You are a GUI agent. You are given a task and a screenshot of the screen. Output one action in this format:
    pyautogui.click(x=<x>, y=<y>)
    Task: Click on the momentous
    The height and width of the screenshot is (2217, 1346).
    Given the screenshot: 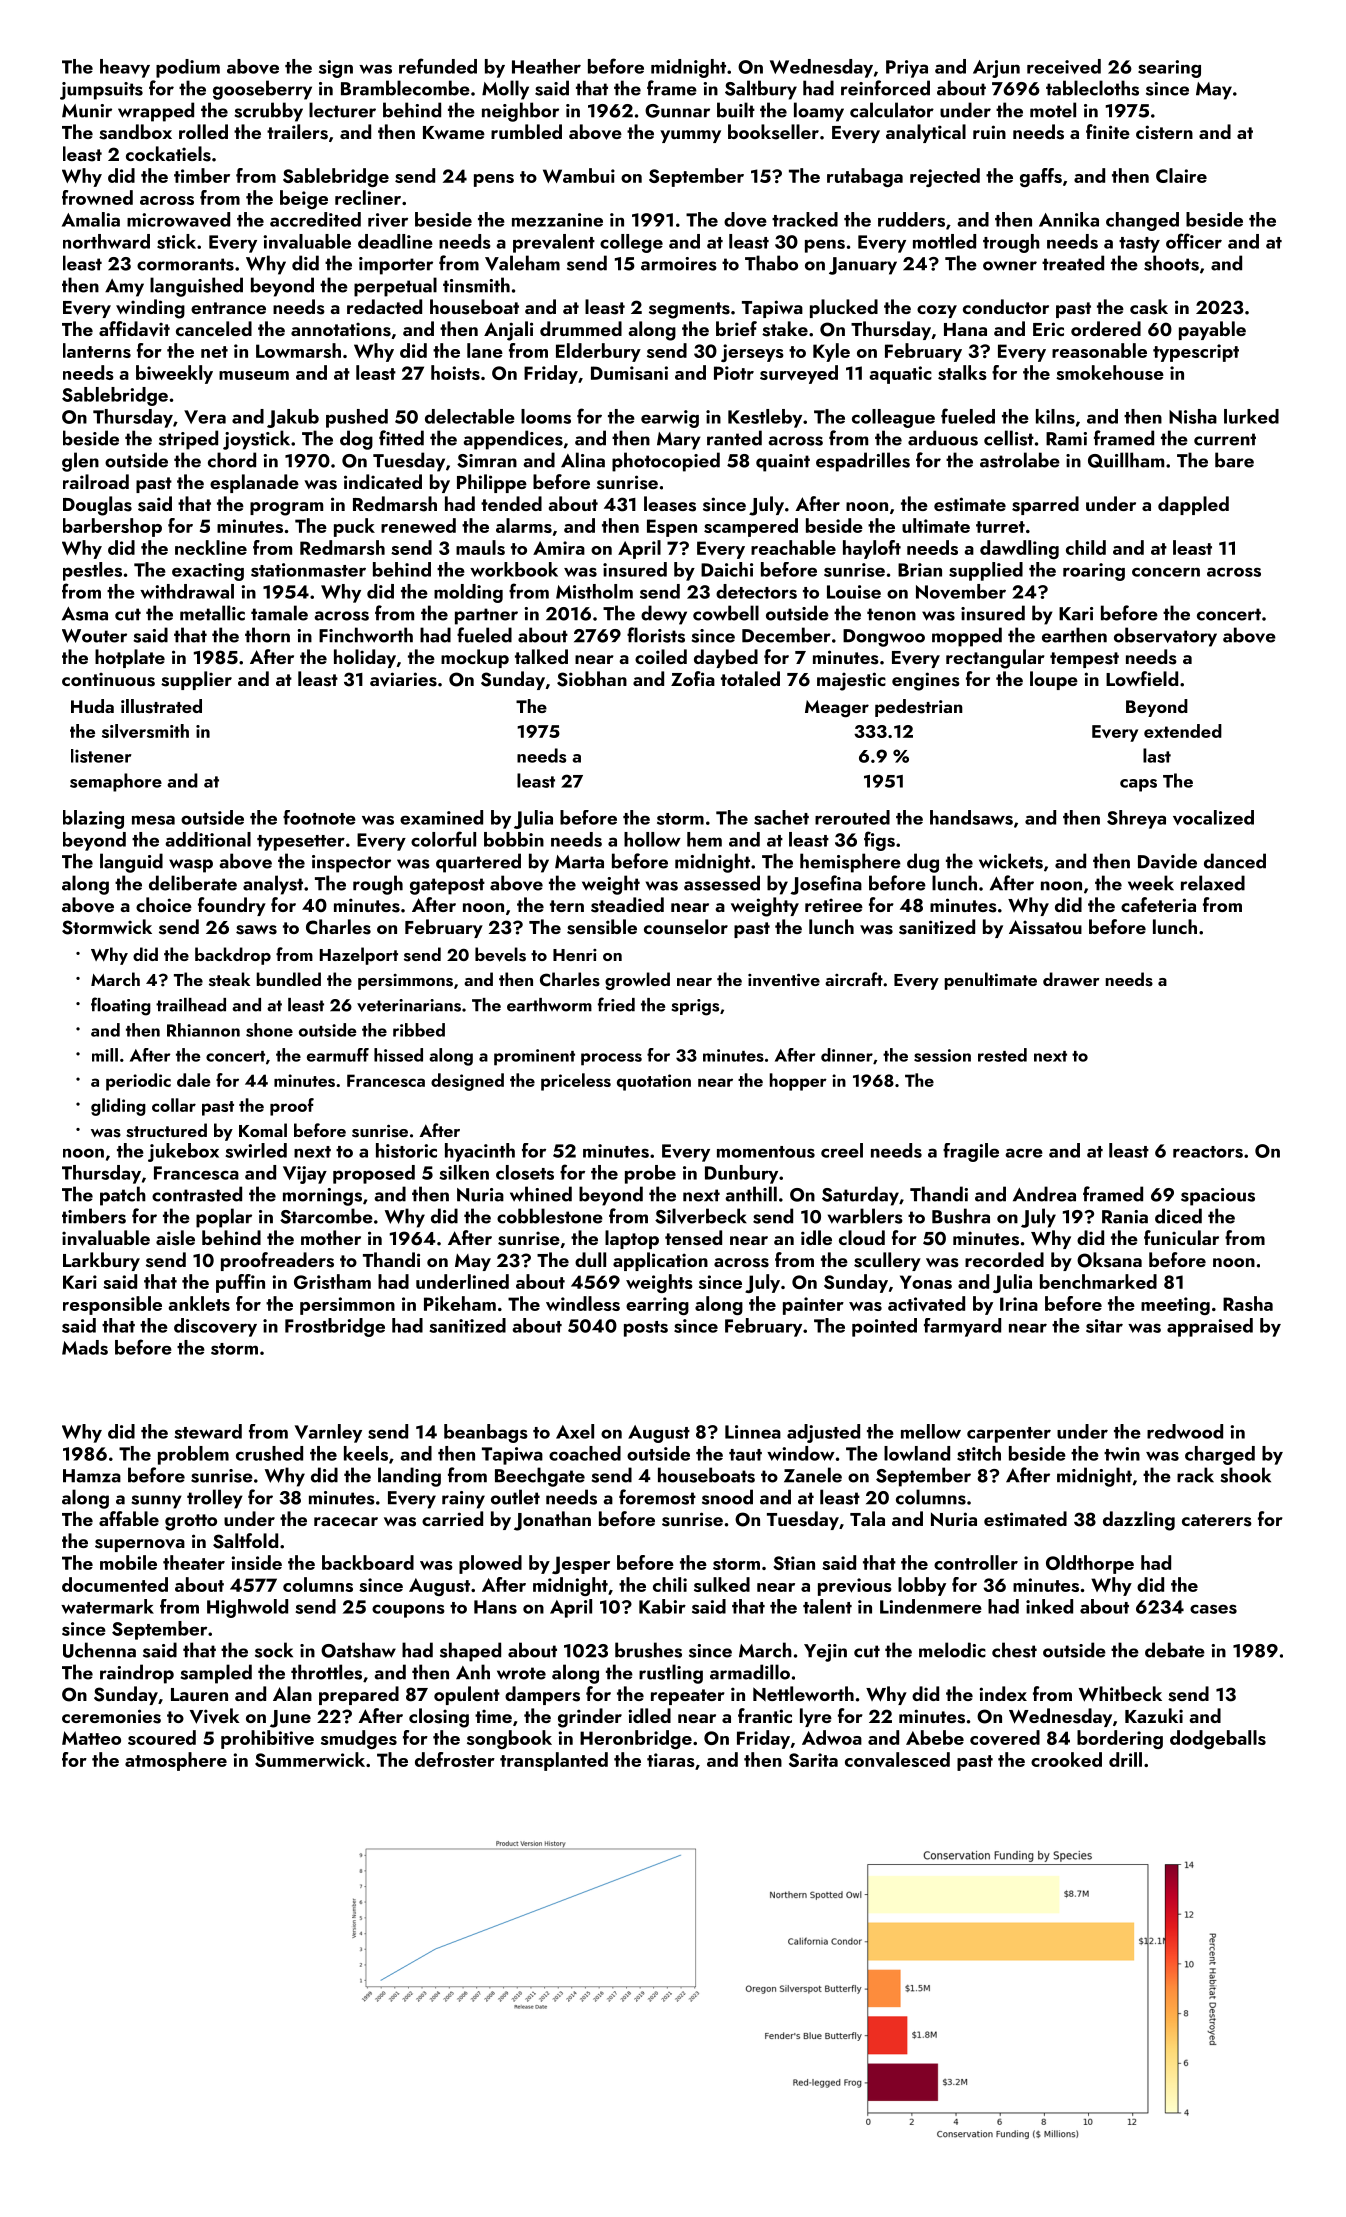 What is the action you would take?
    pyautogui.click(x=766, y=1152)
